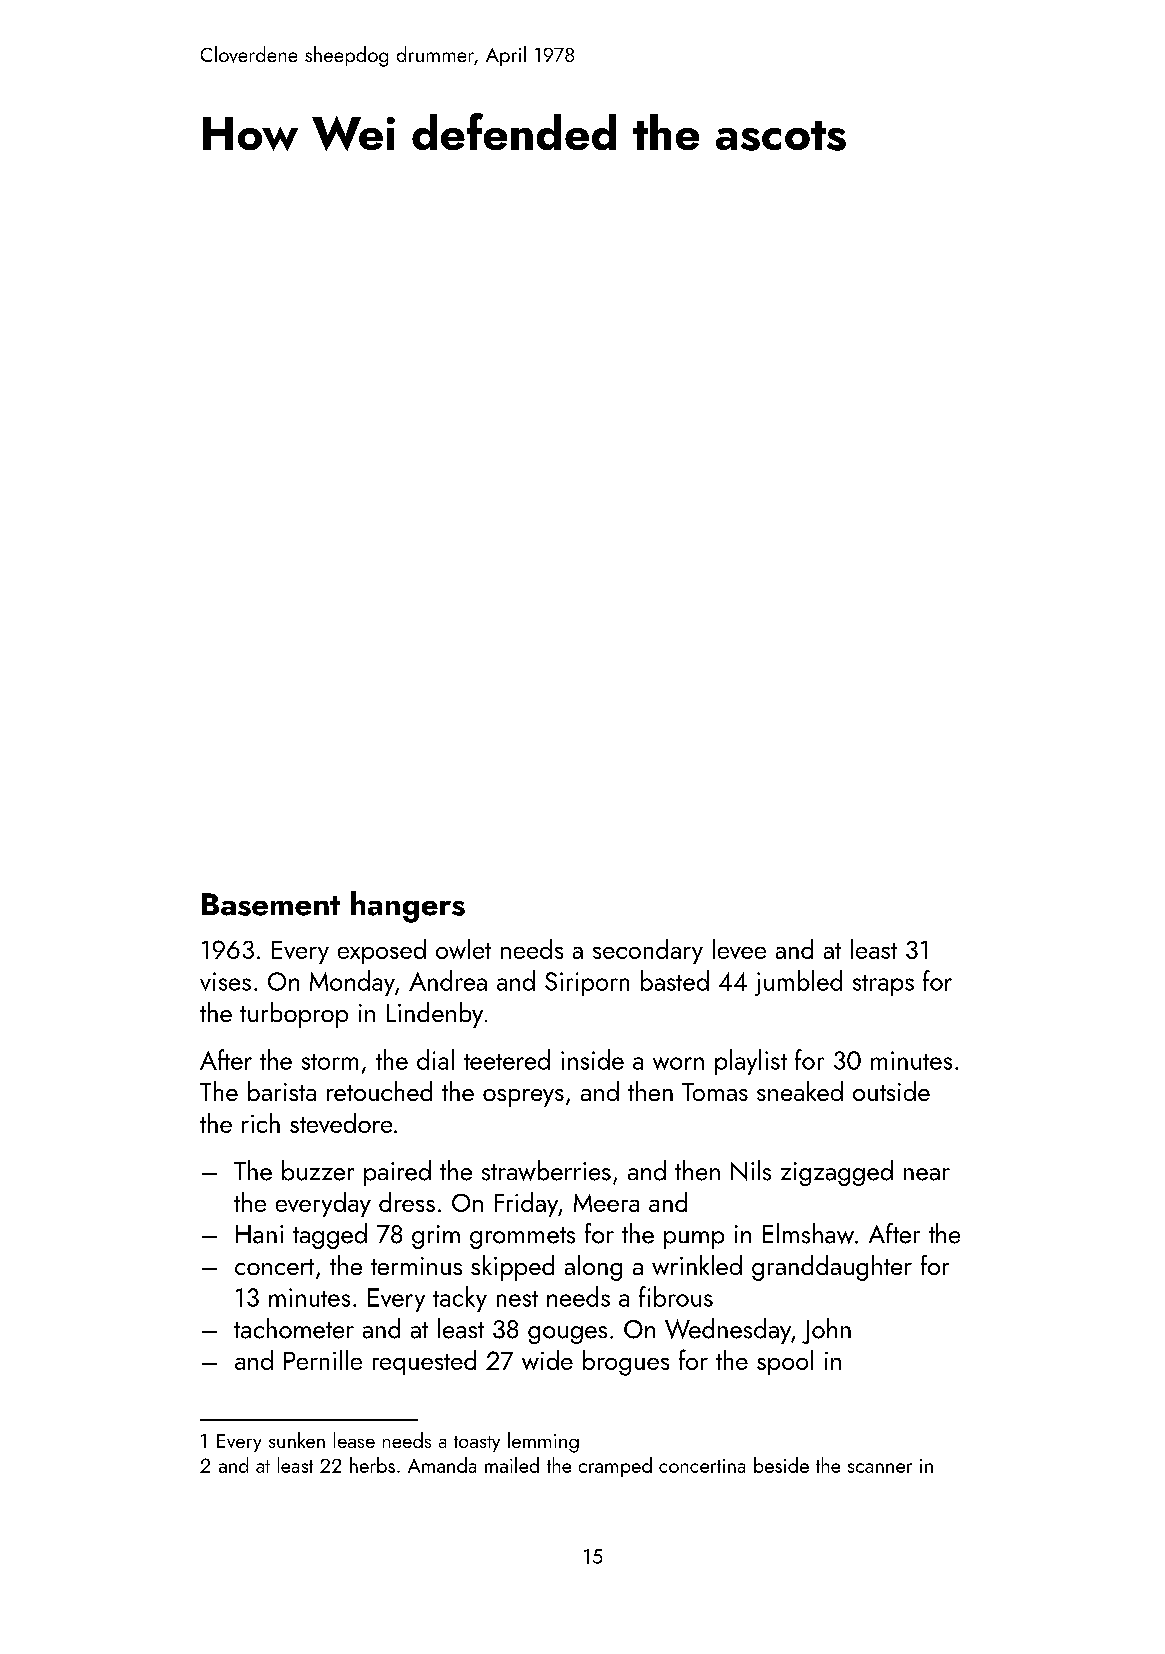 This screenshot has width=1165, height=1654. What do you see at coordinates (352, 983) in the screenshot?
I see `Monday` at bounding box center [352, 983].
